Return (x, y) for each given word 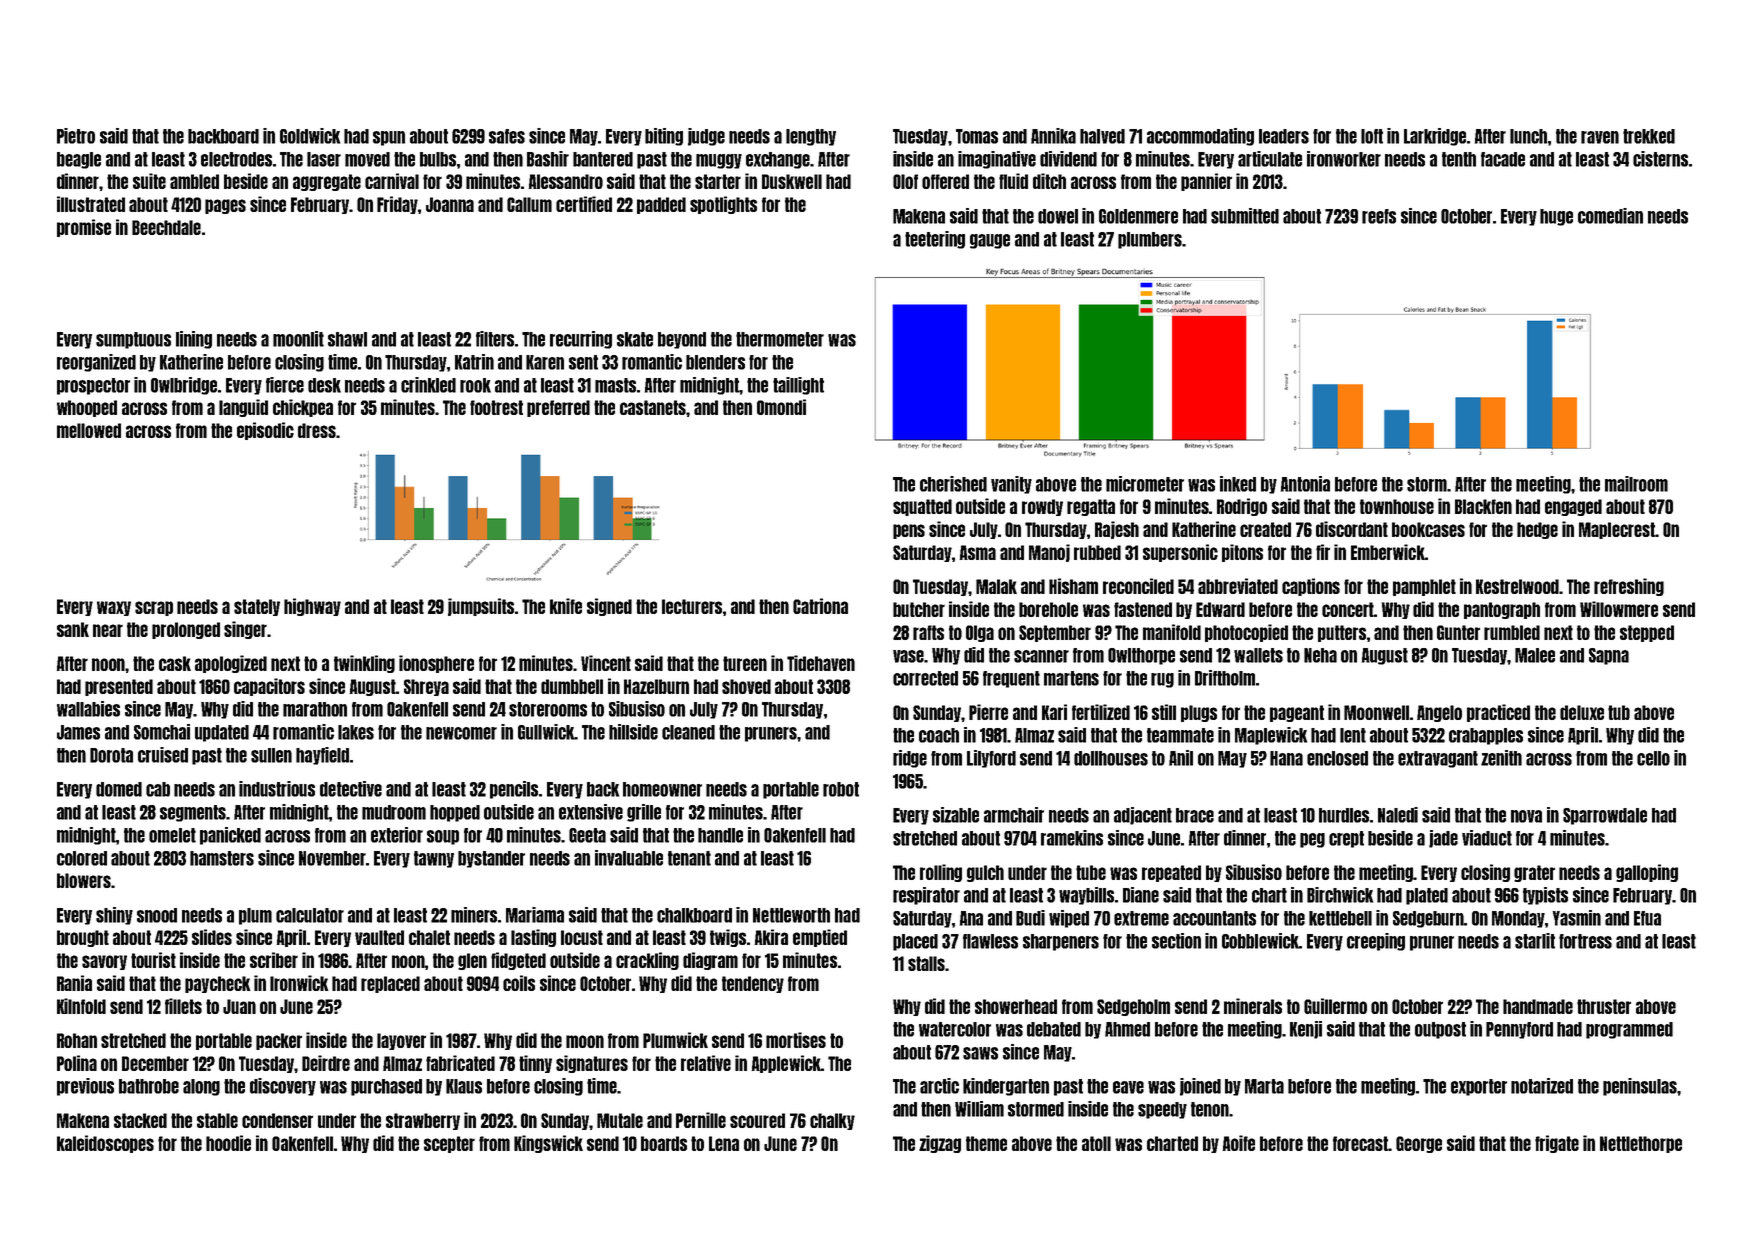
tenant (689, 858)
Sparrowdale (1605, 816)
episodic (265, 431)
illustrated (91, 204)
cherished (953, 484)
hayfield (322, 756)
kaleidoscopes (105, 1144)
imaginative (997, 160)
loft (1372, 136)
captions (1311, 587)
